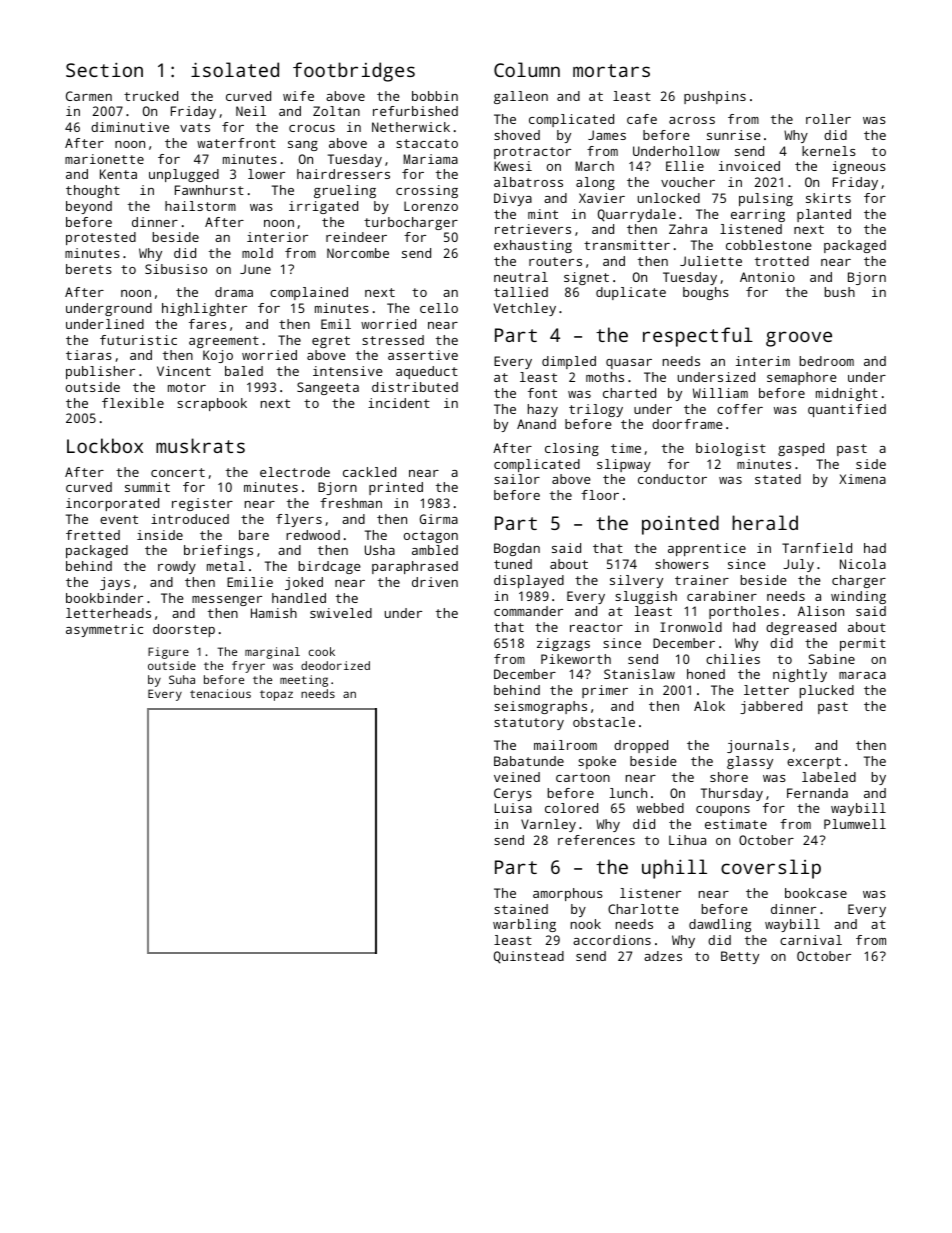 The width and height of the document is (952, 1233). What do you see at coordinates (202, 504) in the document?
I see `register` at bounding box center [202, 504].
